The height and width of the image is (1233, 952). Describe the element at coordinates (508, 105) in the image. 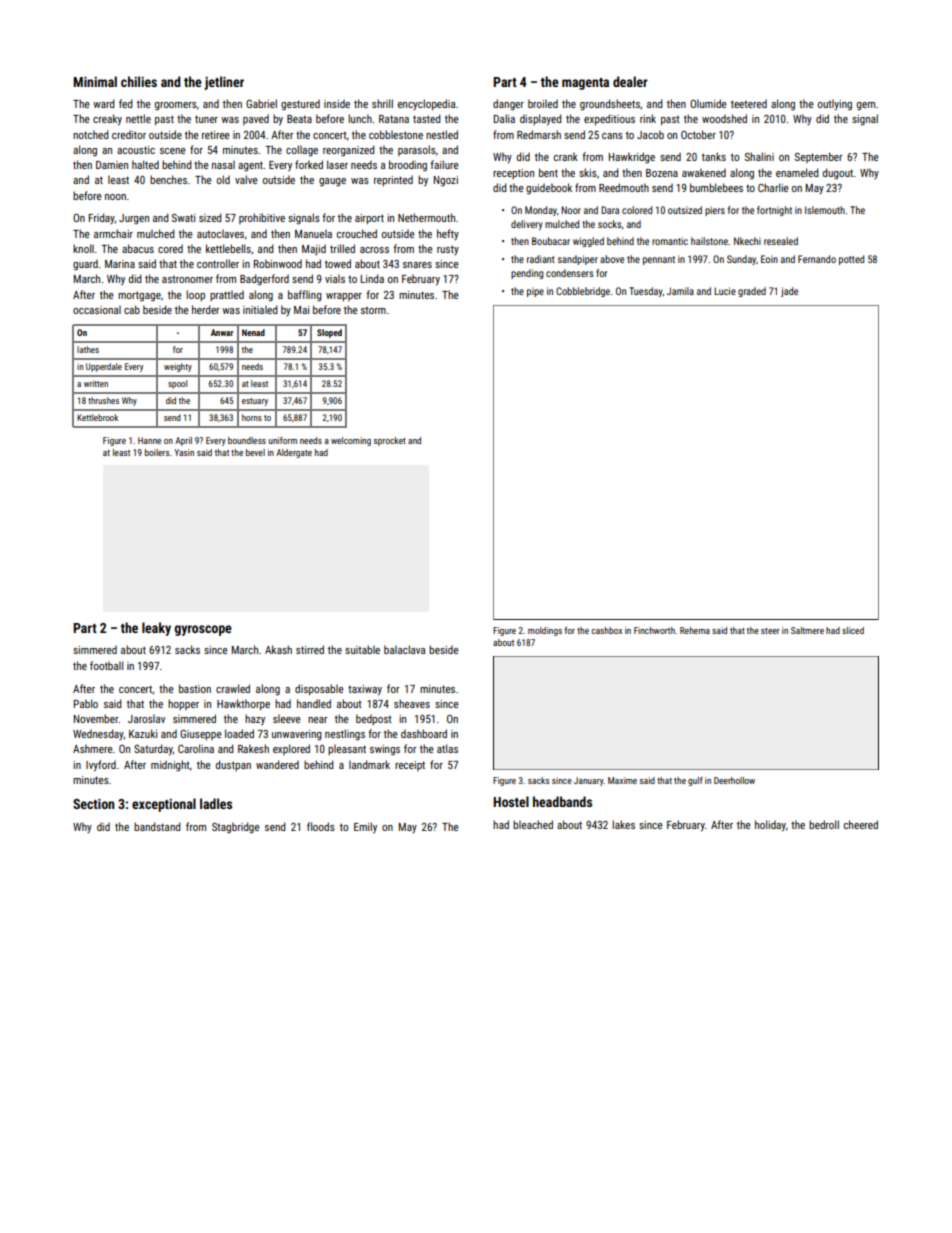

I see `danger` at that location.
